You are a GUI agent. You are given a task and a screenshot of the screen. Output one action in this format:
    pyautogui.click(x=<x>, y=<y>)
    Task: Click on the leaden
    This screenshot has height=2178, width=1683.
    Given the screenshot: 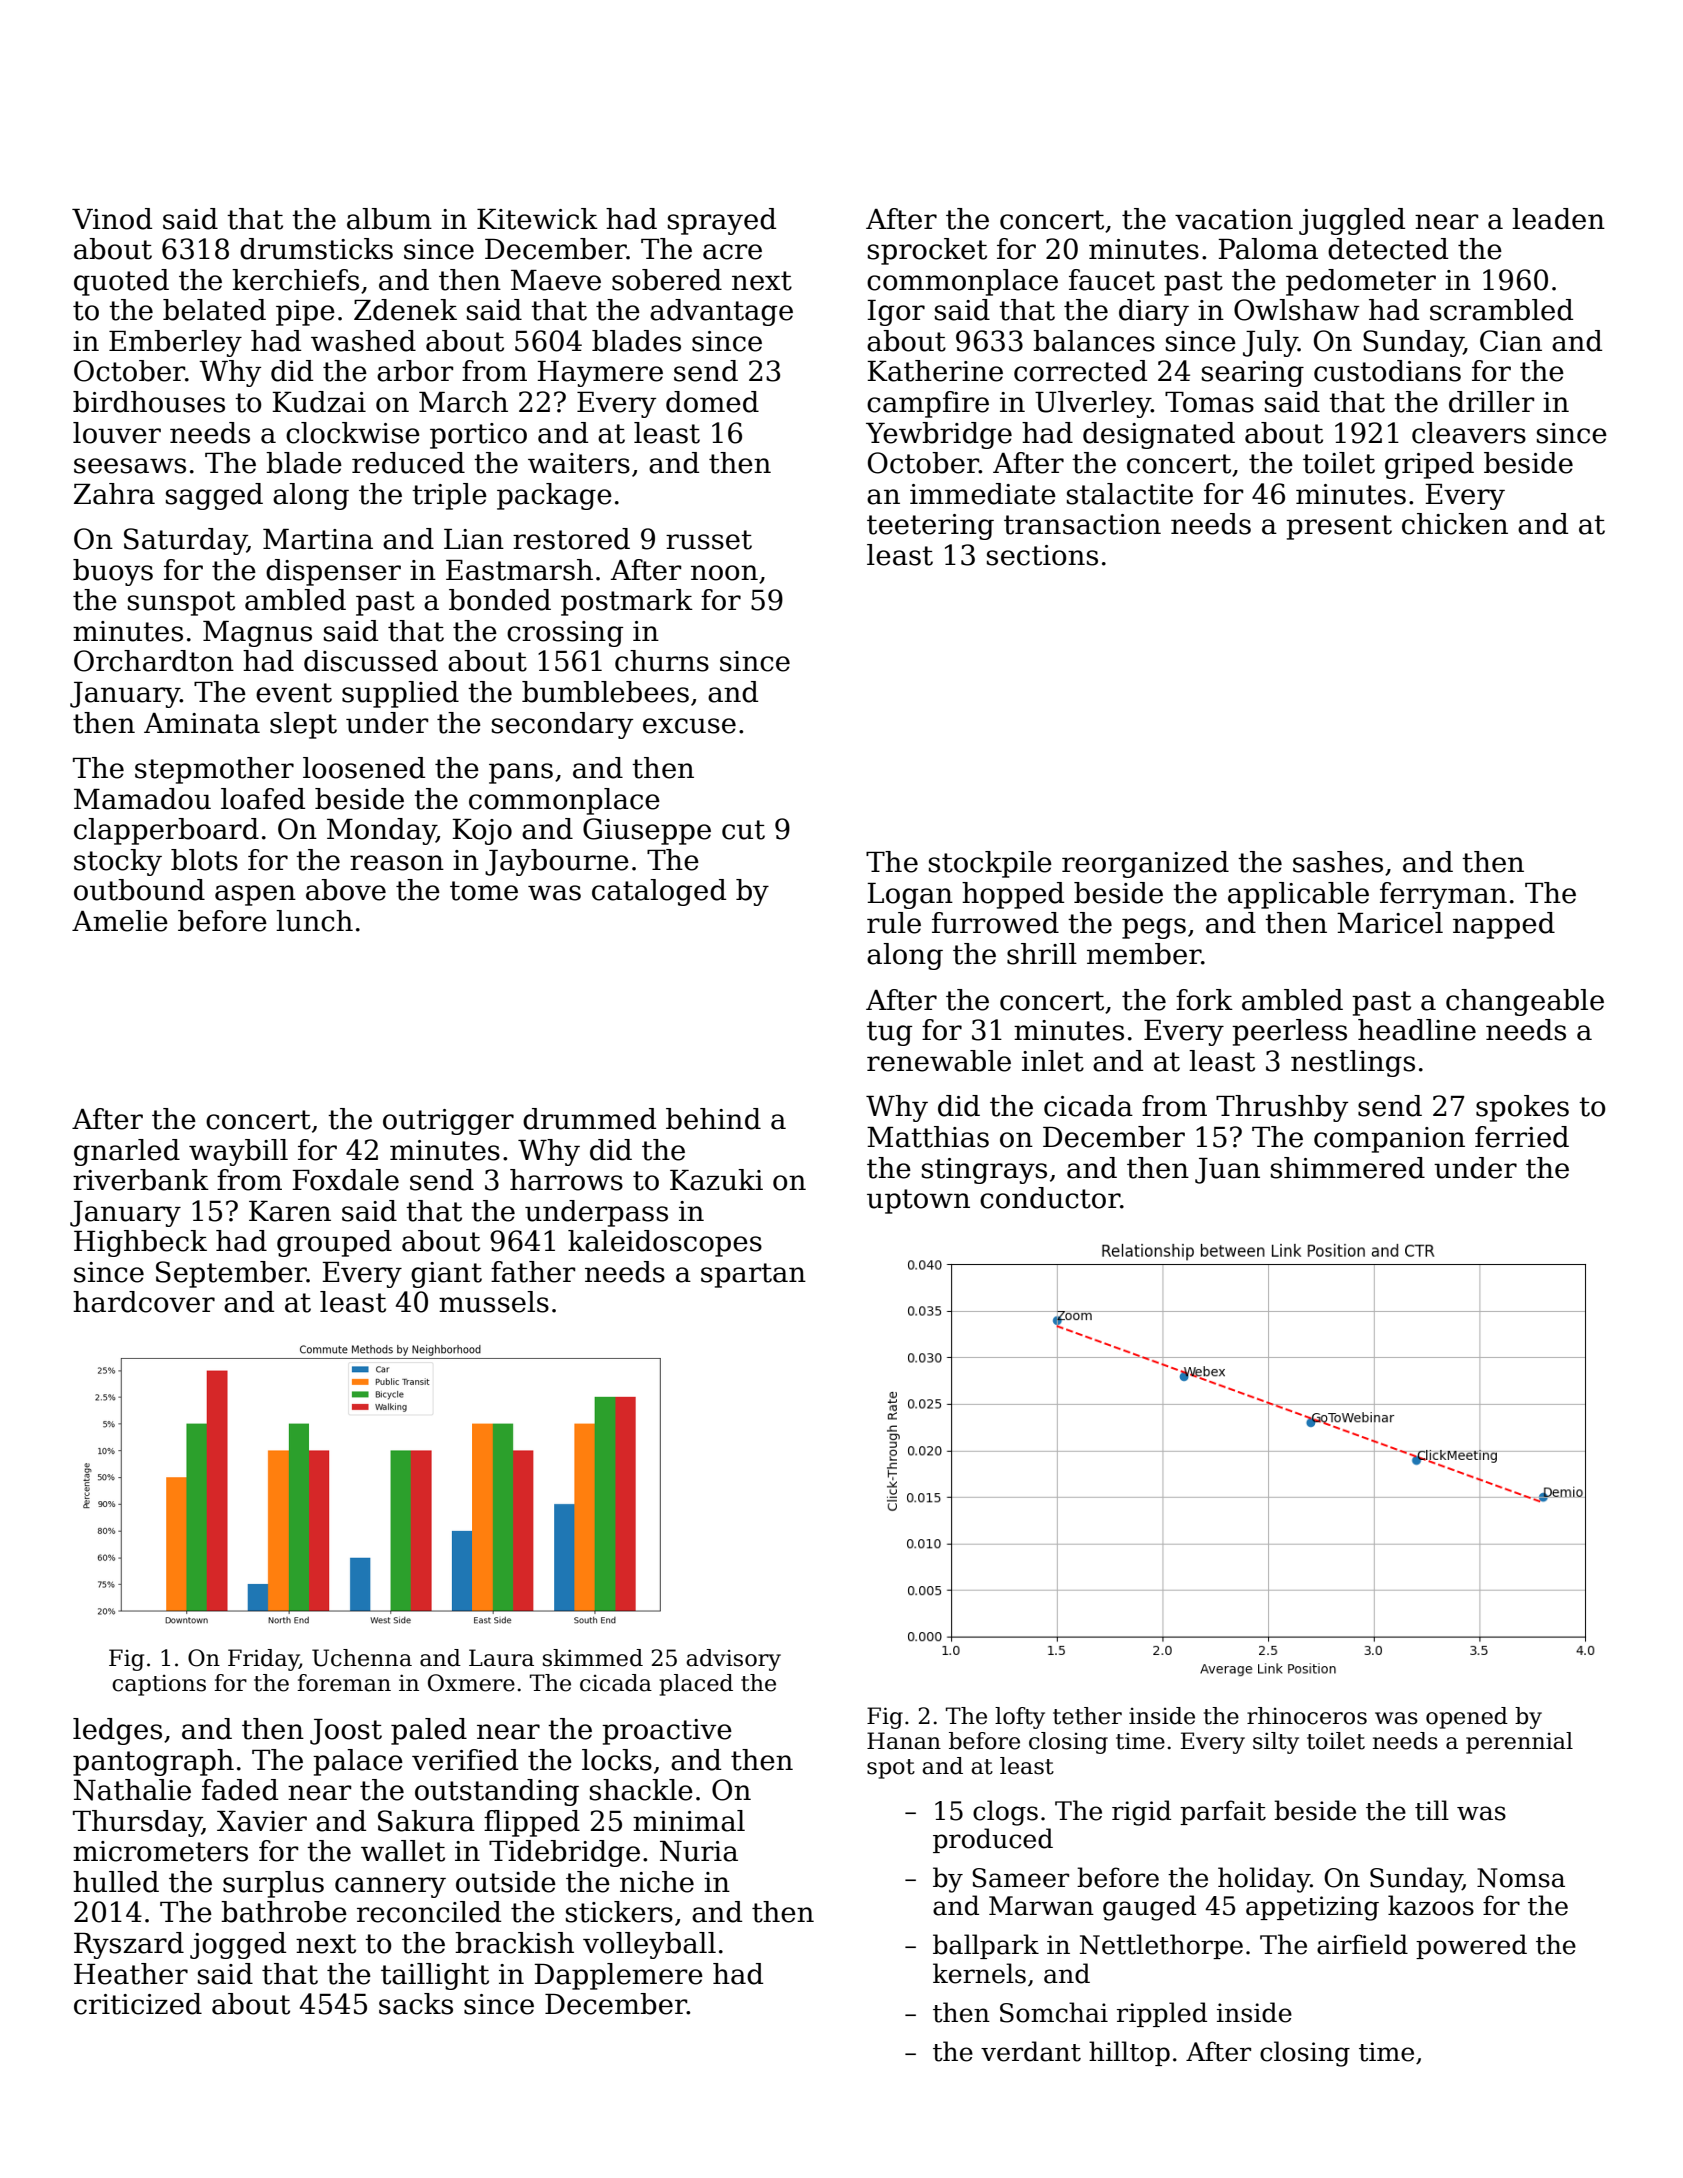 What is the action you would take?
    pyautogui.click(x=1558, y=219)
